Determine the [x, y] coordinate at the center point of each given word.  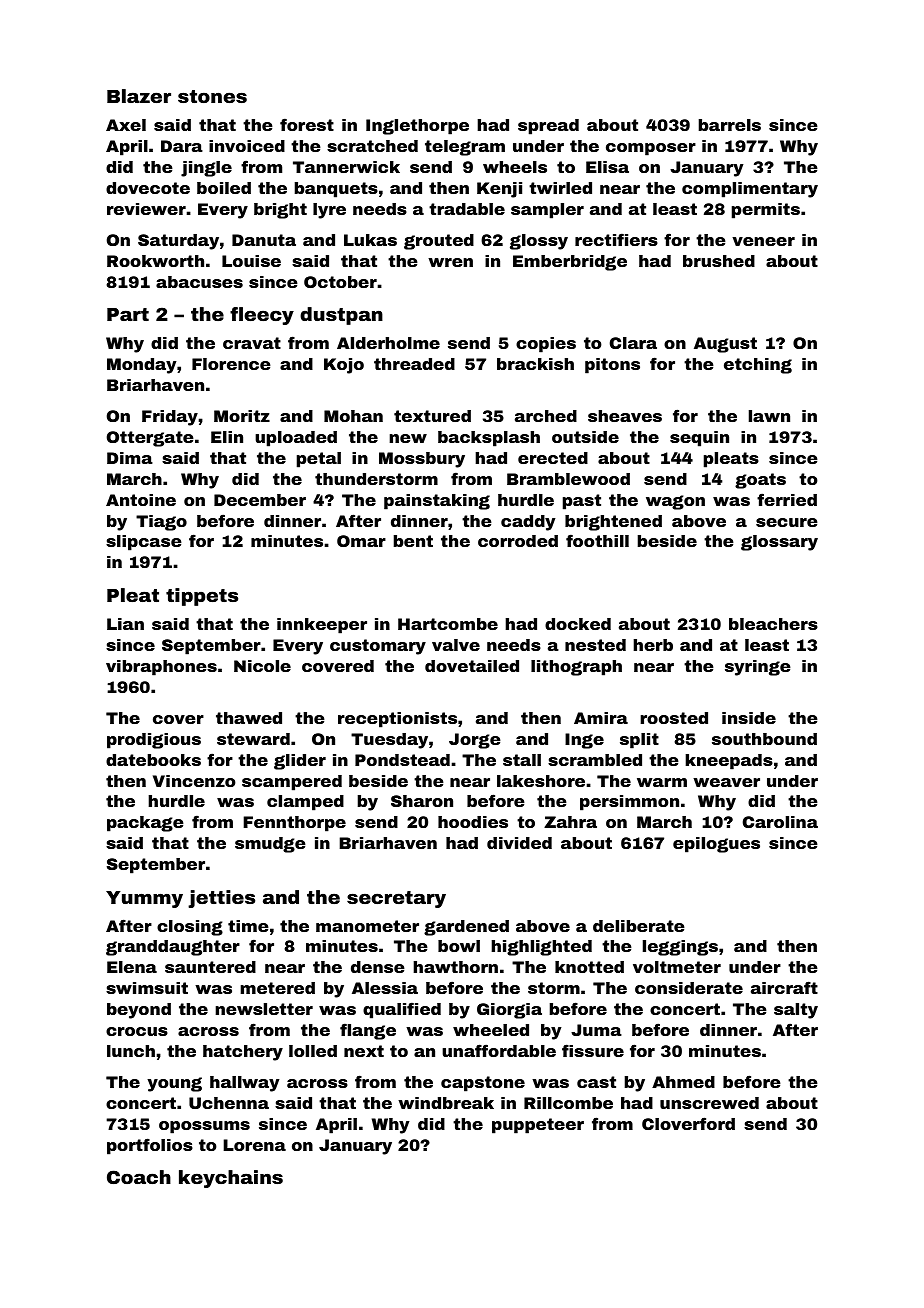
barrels [730, 125]
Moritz [242, 416]
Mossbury [422, 460]
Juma [596, 1030]
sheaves [625, 416]
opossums [204, 1127]
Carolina [780, 822]
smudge [270, 845]
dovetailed [472, 666]
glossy [539, 242]
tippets [202, 597]
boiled [224, 188]
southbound [764, 739]
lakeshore [541, 781]
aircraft [784, 987]
